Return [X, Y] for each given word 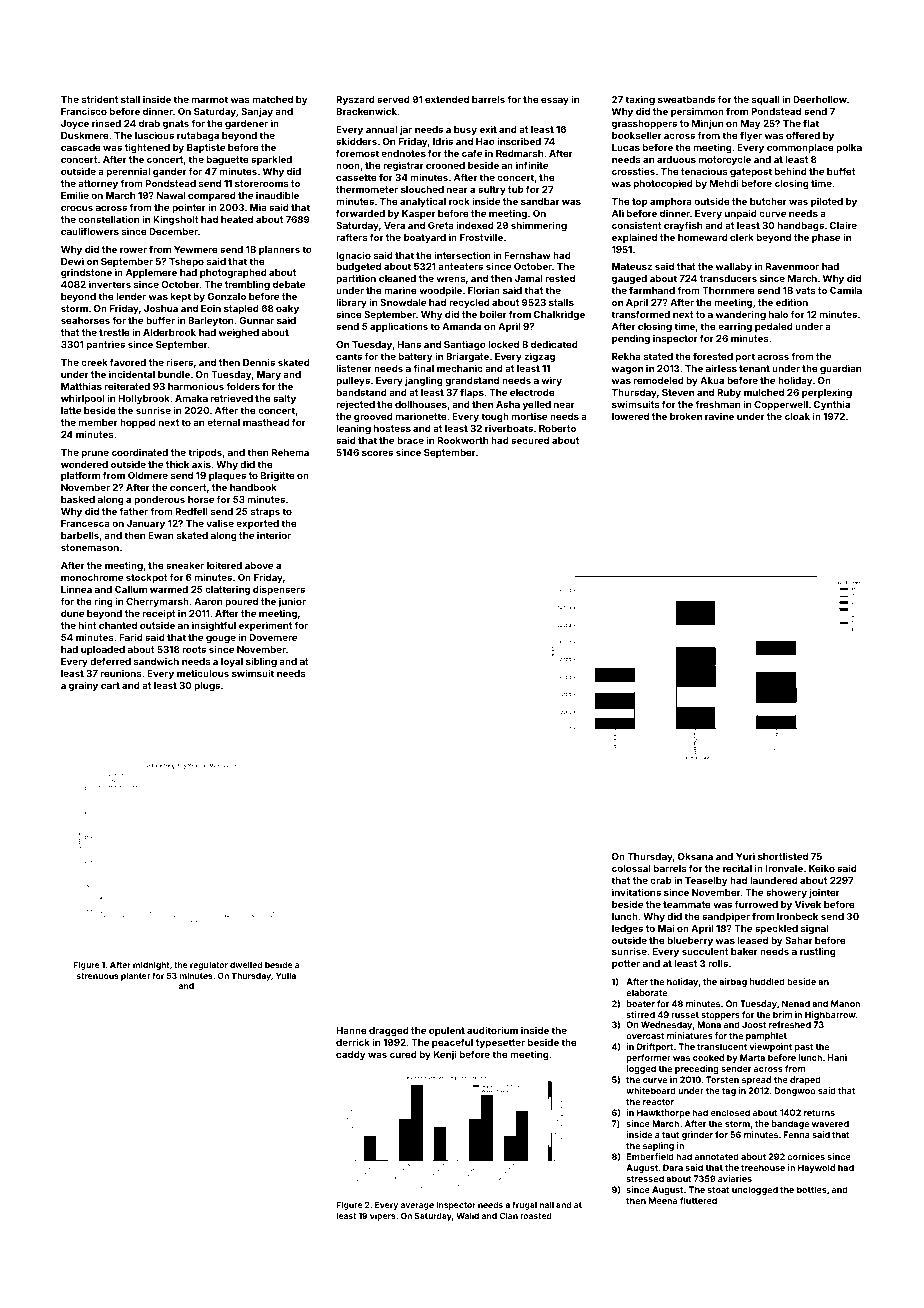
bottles [812, 1189]
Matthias [81, 386]
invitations [636, 892]
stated [658, 356]
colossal [631, 868]
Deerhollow [820, 99]
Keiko [822, 868]
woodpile [440, 291]
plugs [207, 686]
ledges [627, 929]
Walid [467, 1215]
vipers [383, 1216]
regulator [209, 966]
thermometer [367, 189]
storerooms [262, 183]
